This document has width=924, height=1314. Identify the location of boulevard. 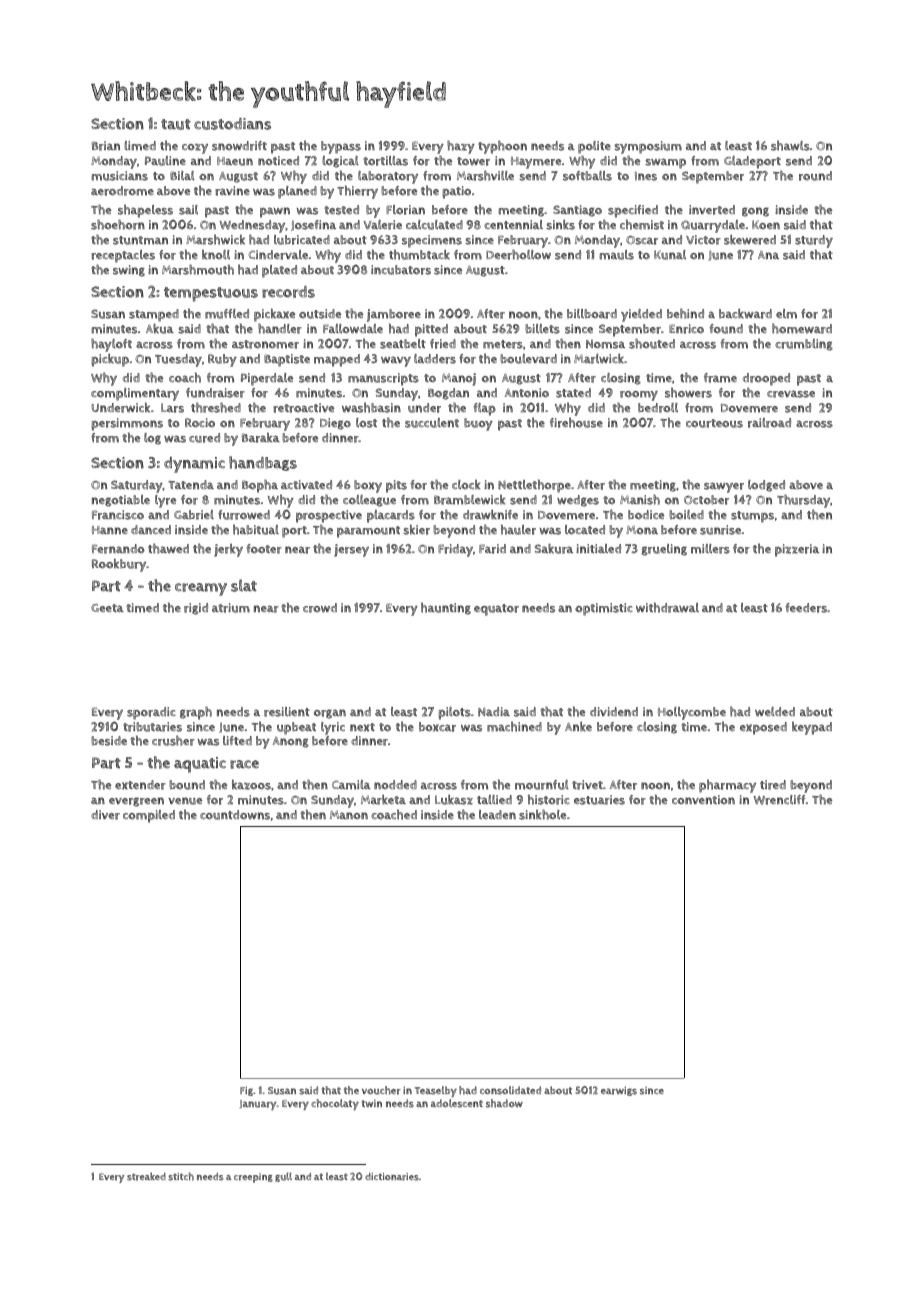
(528, 359).
